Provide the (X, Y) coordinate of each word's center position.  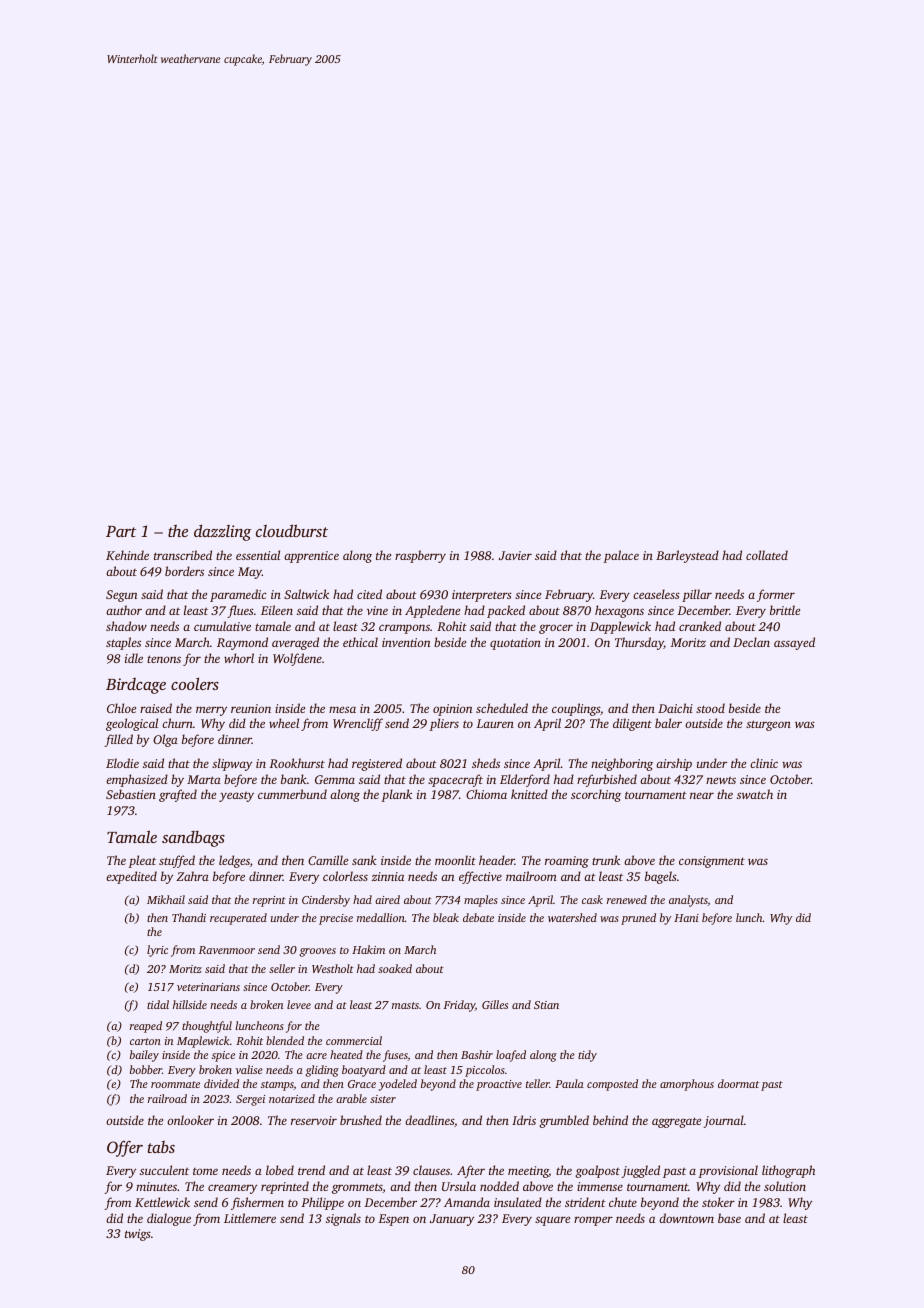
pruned (638, 919)
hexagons (619, 611)
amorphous (687, 1085)
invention (406, 642)
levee (299, 1004)
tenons (164, 659)
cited (369, 594)
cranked (700, 626)
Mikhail (166, 899)
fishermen (257, 1203)
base (729, 1218)
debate (478, 917)
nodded (499, 1186)
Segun (121, 596)
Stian (546, 1005)
